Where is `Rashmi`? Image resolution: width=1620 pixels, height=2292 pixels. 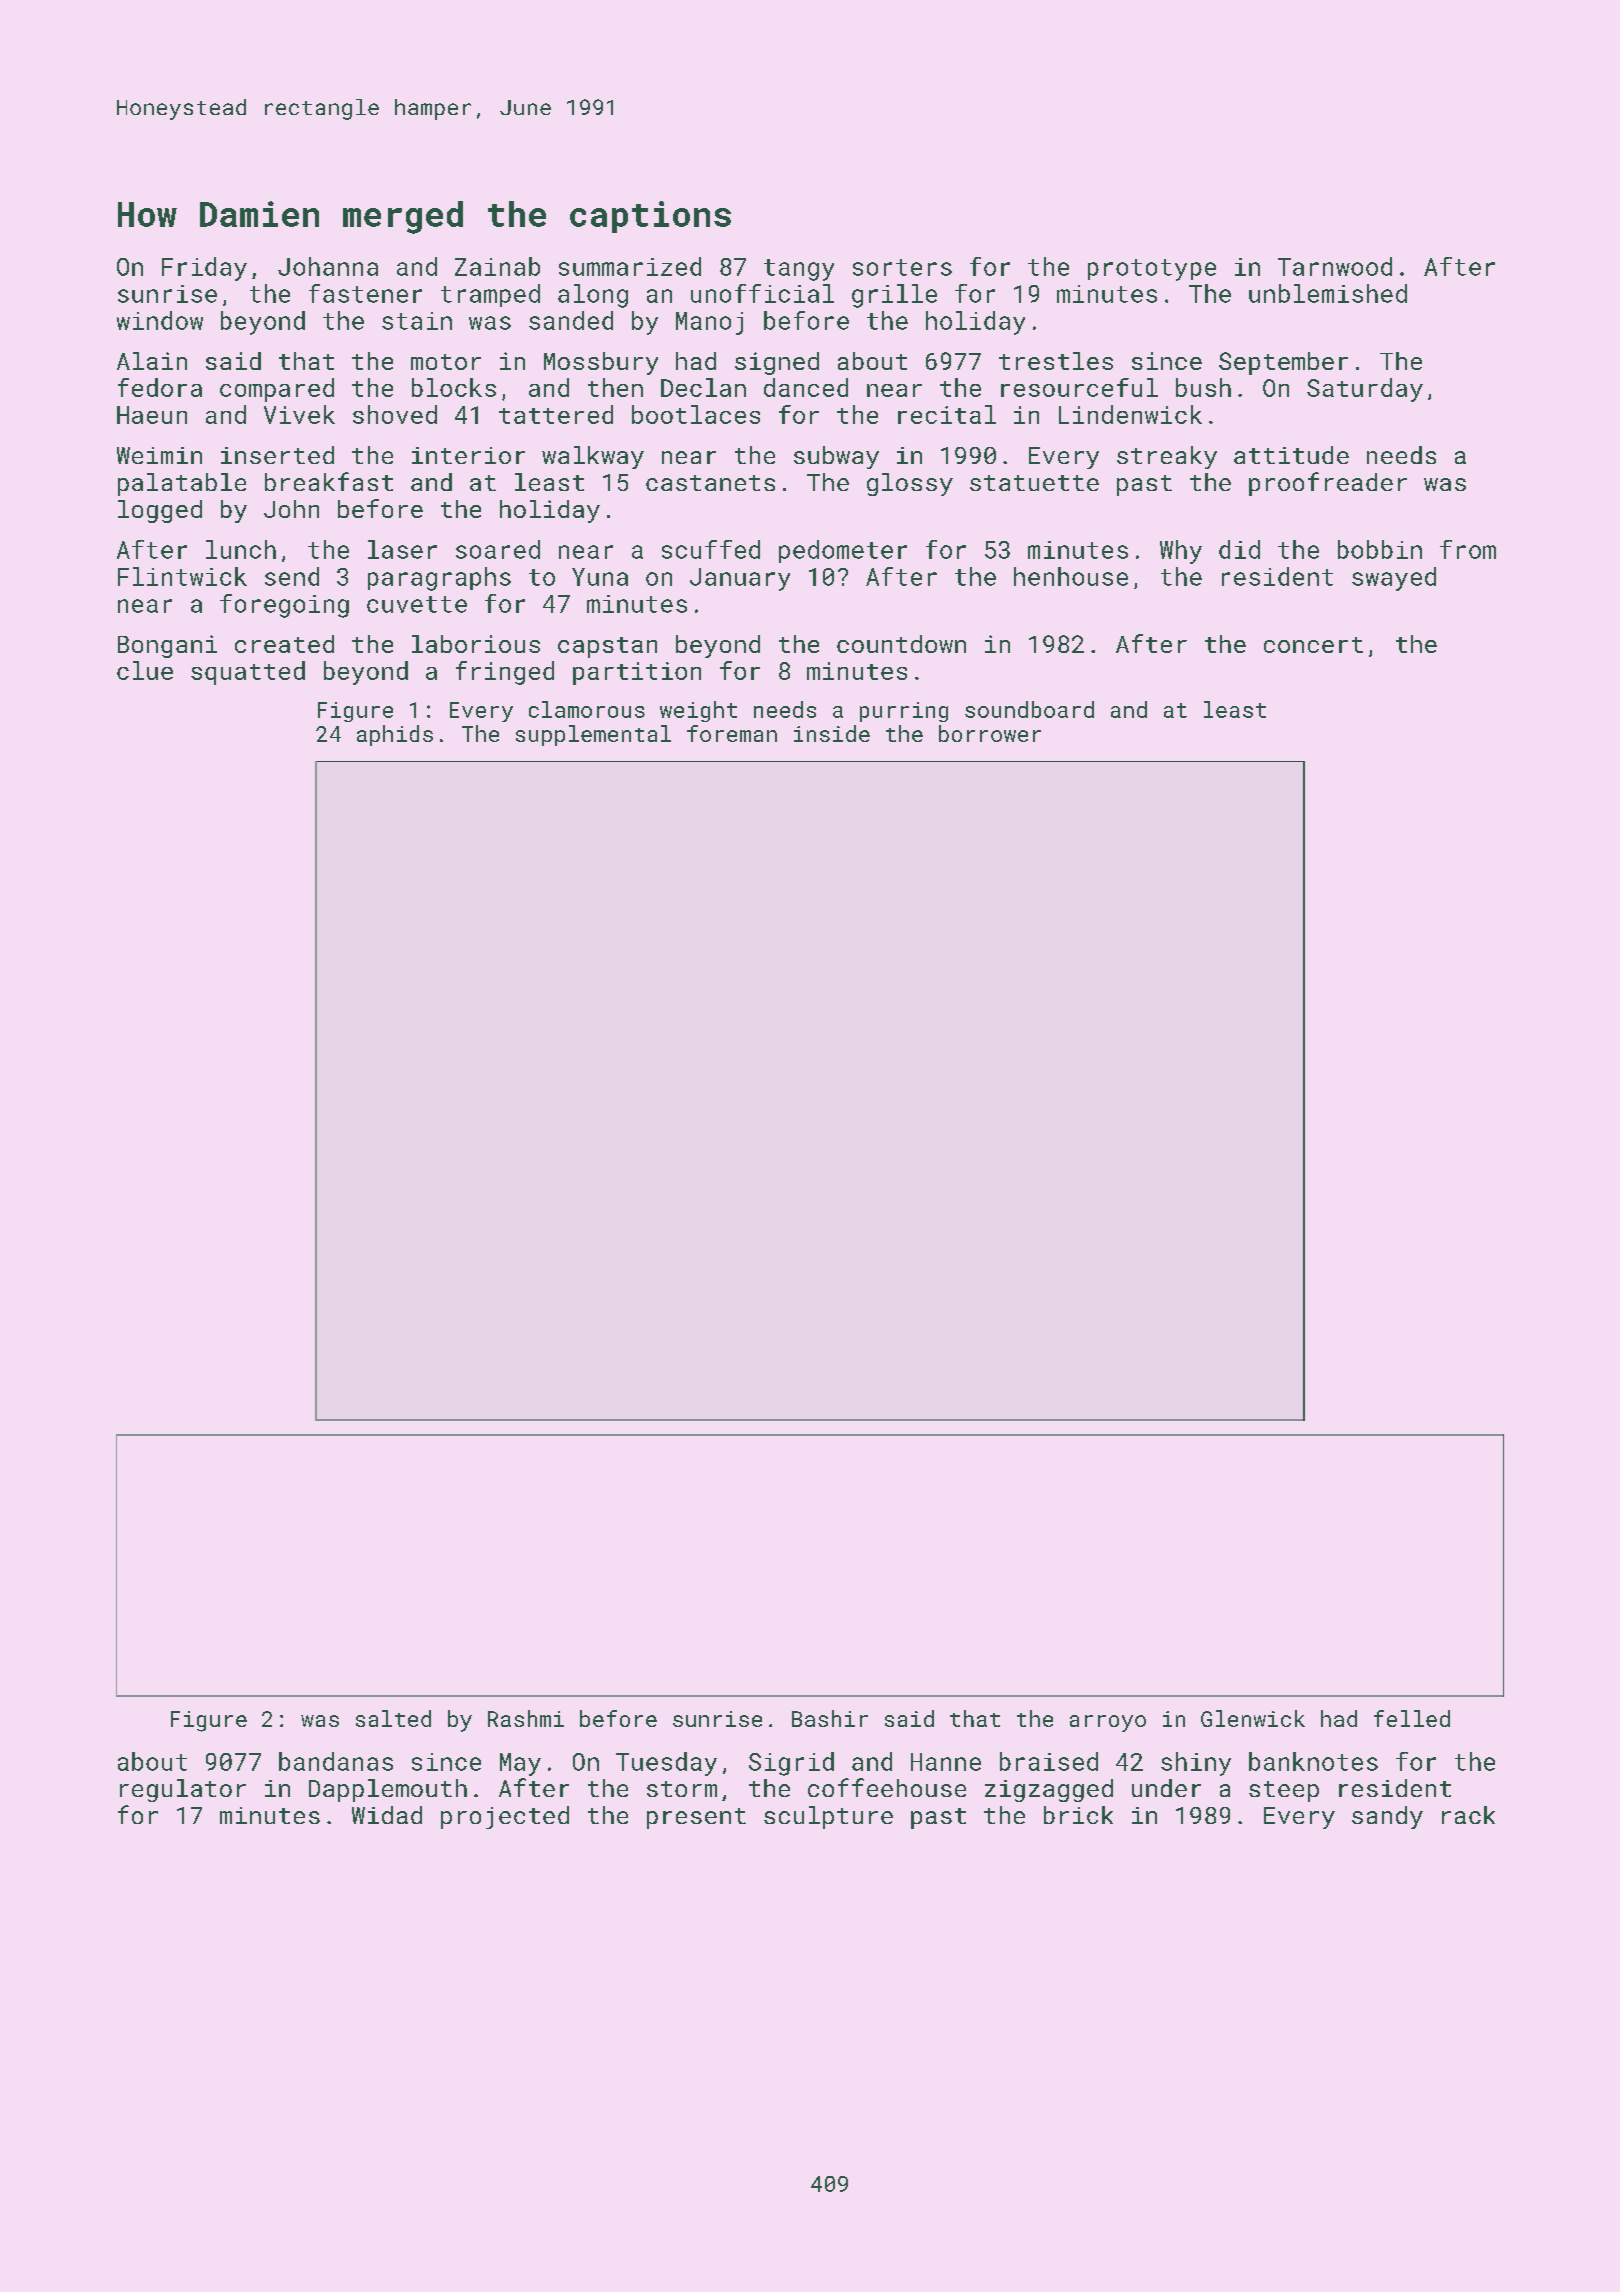
Rashmi is located at coordinates (526, 1718).
